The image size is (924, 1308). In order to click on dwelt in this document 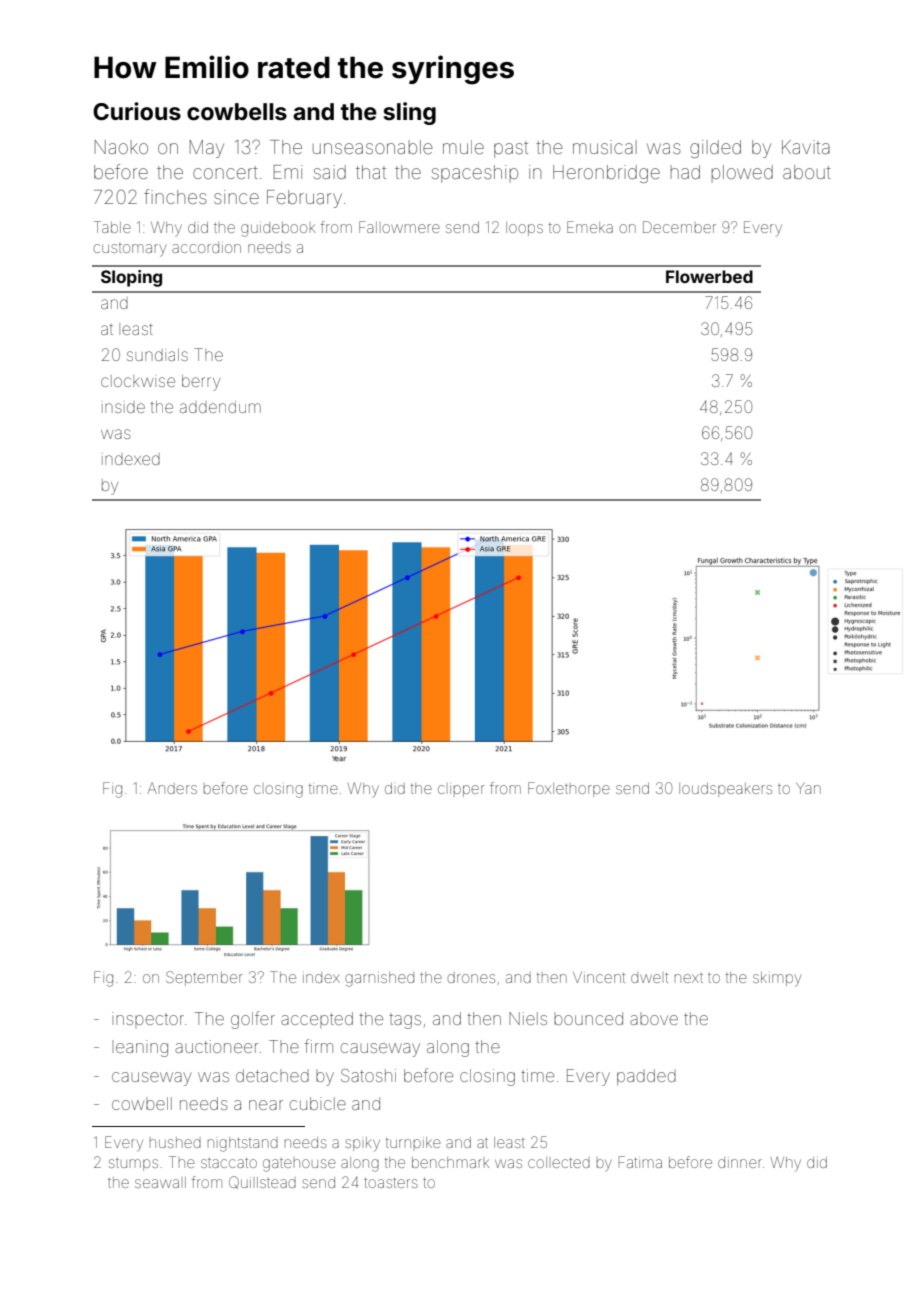, I will do `click(649, 977)`.
